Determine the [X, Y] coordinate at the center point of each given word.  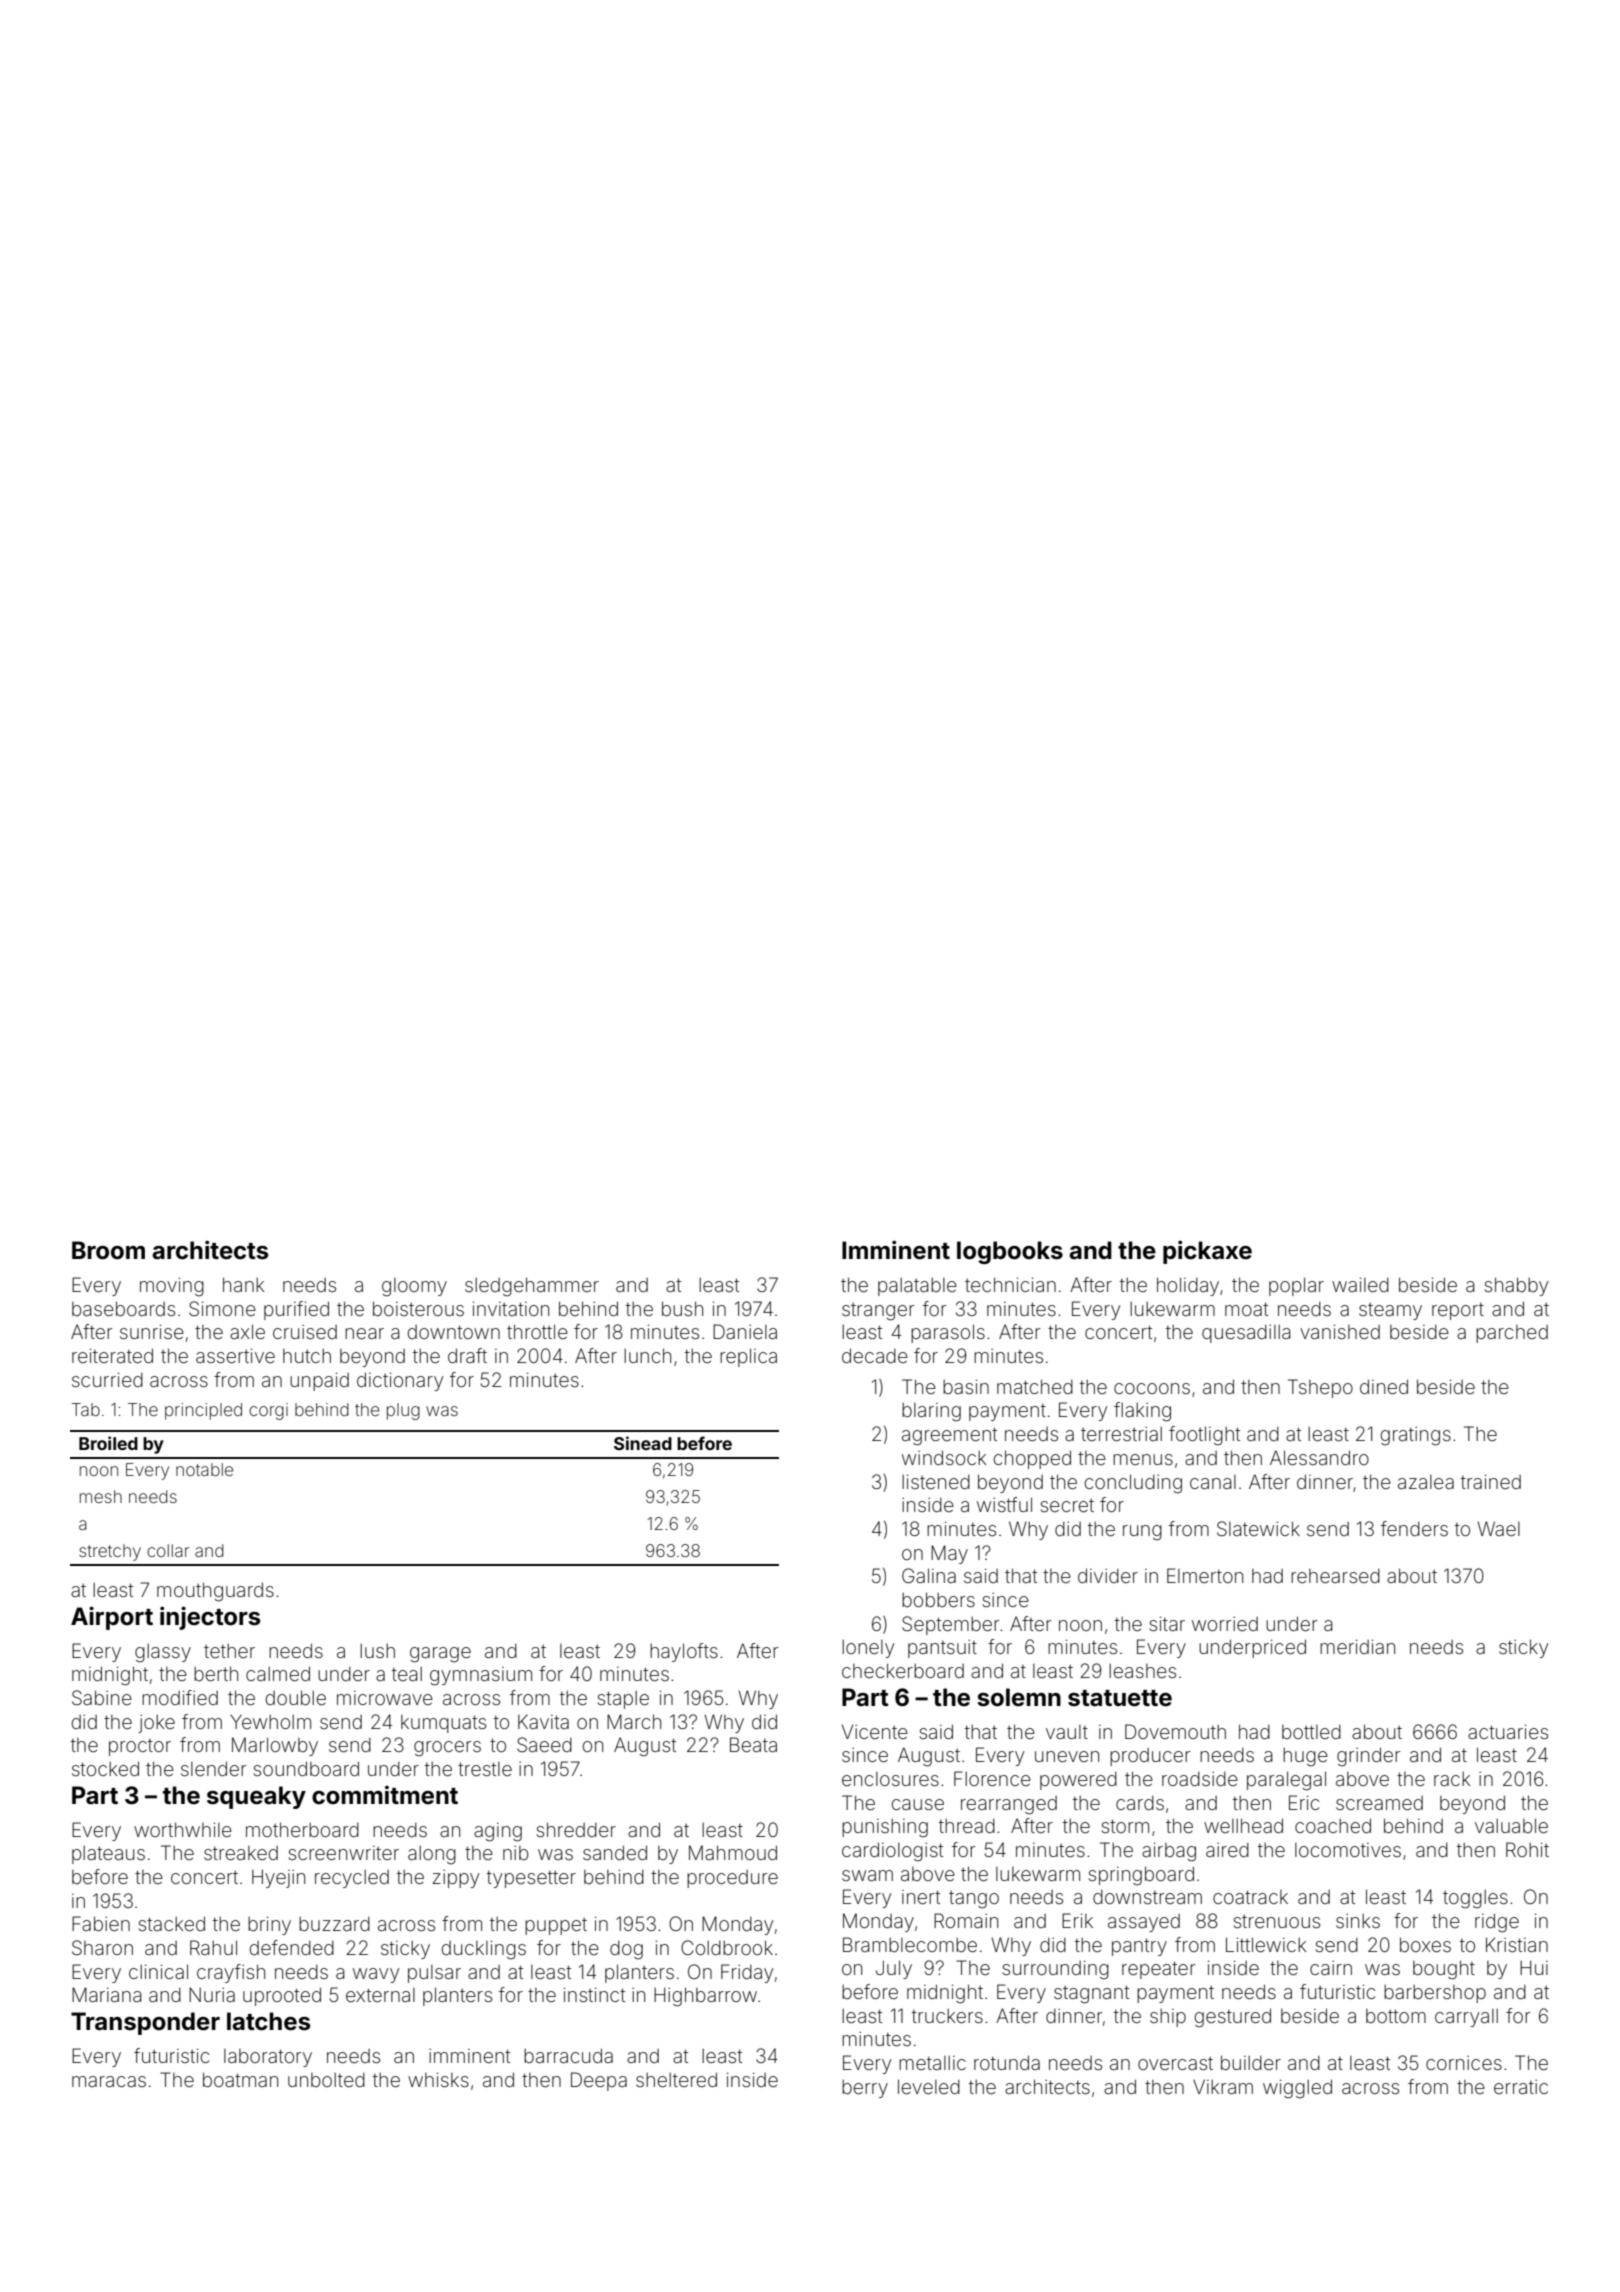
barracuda [568, 2055]
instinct [594, 1995]
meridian [1357, 1647]
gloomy [414, 1287]
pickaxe [1207, 1252]
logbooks [1010, 1252]
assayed [1144, 1923]
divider [1108, 1575]
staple [623, 1700]
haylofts [684, 1652]
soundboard [306, 1768]
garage [440, 1655]
